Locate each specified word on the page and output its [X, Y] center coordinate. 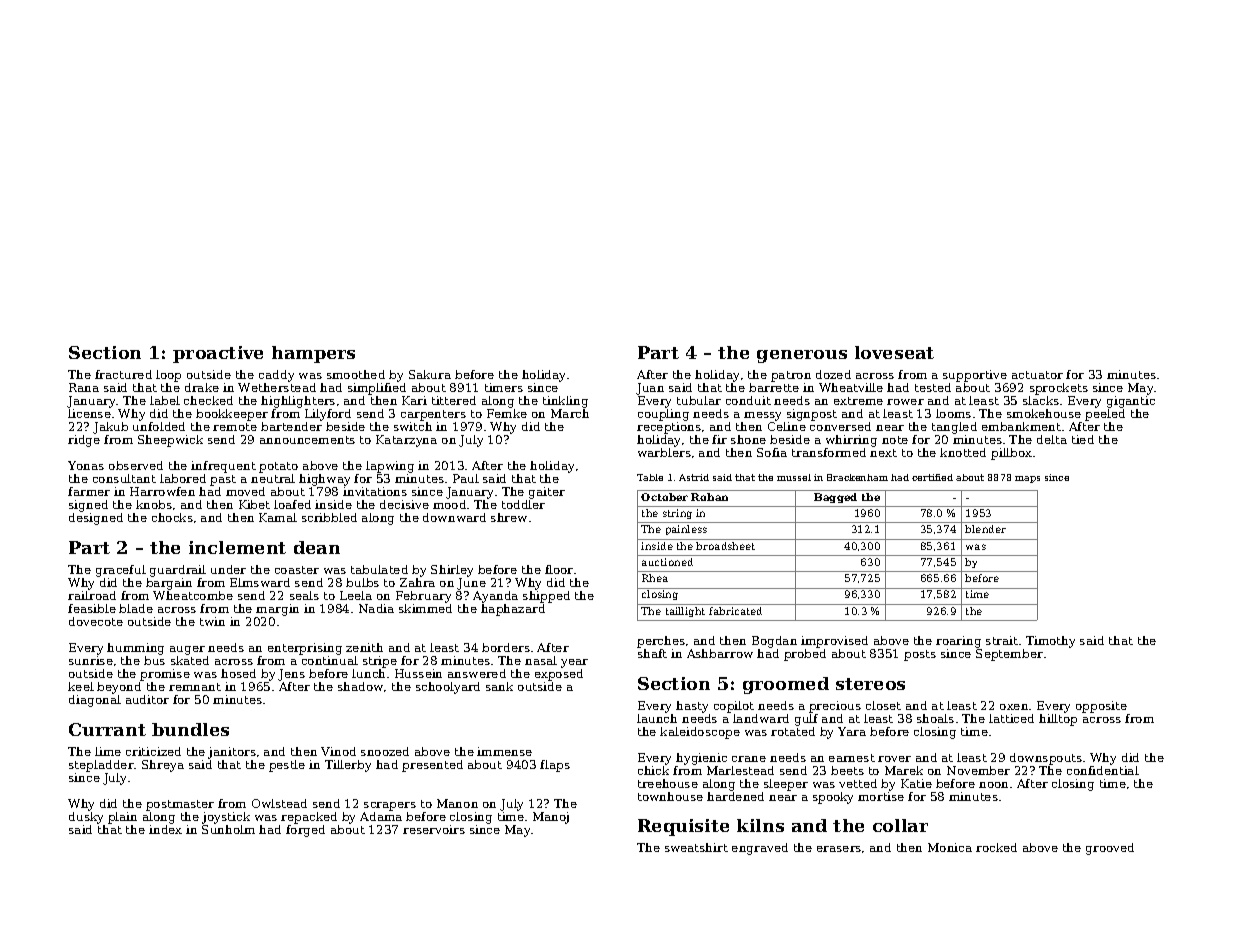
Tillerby [348, 766]
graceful [121, 571]
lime [108, 751]
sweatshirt [696, 847]
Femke [507, 413]
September [1009, 655]
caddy [276, 376]
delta [1052, 439]
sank [499, 686]
